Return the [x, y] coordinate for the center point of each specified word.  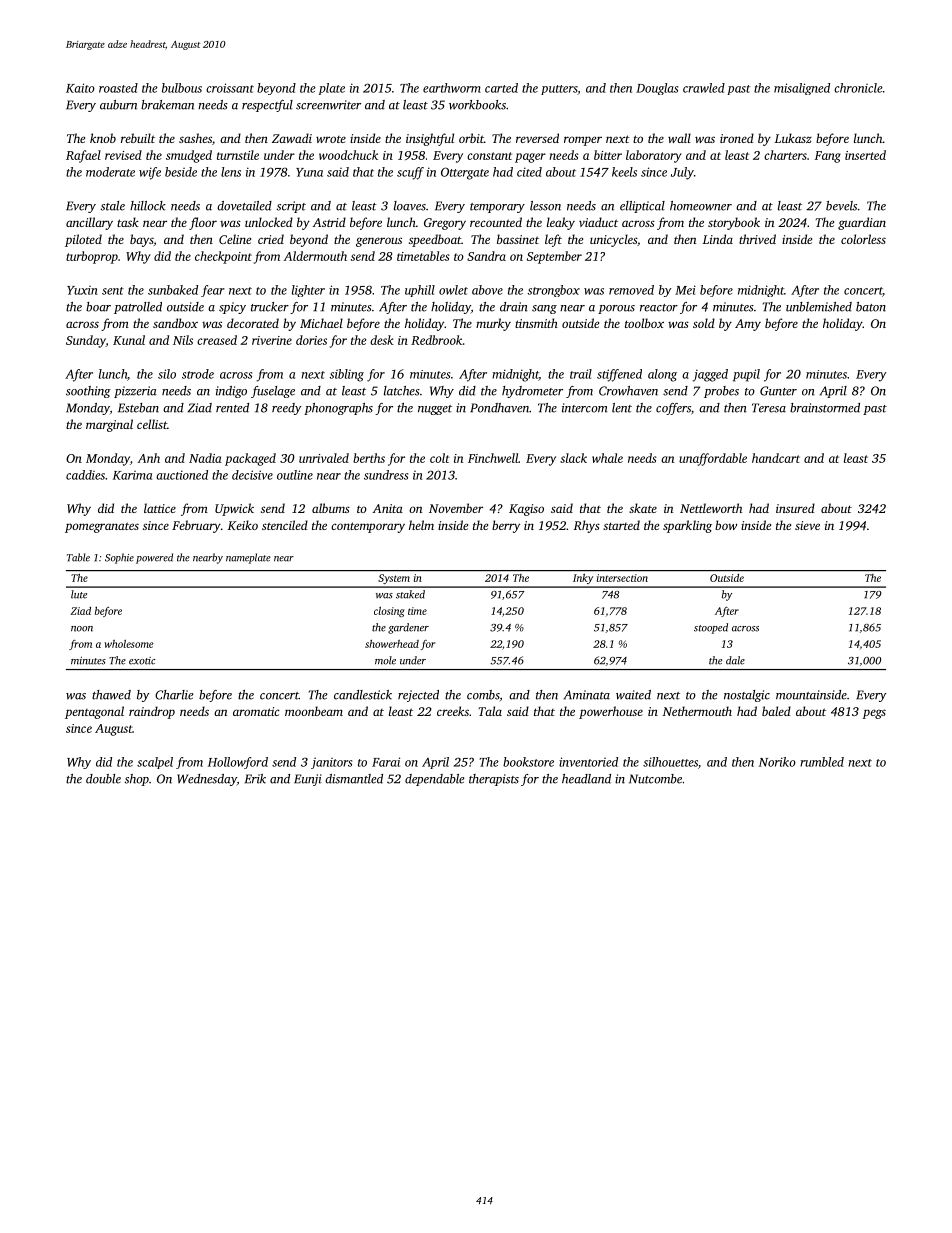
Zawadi [292, 138]
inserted [865, 155]
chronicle [858, 88]
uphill [420, 291]
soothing [88, 392]
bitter [608, 155]
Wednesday [207, 780]
